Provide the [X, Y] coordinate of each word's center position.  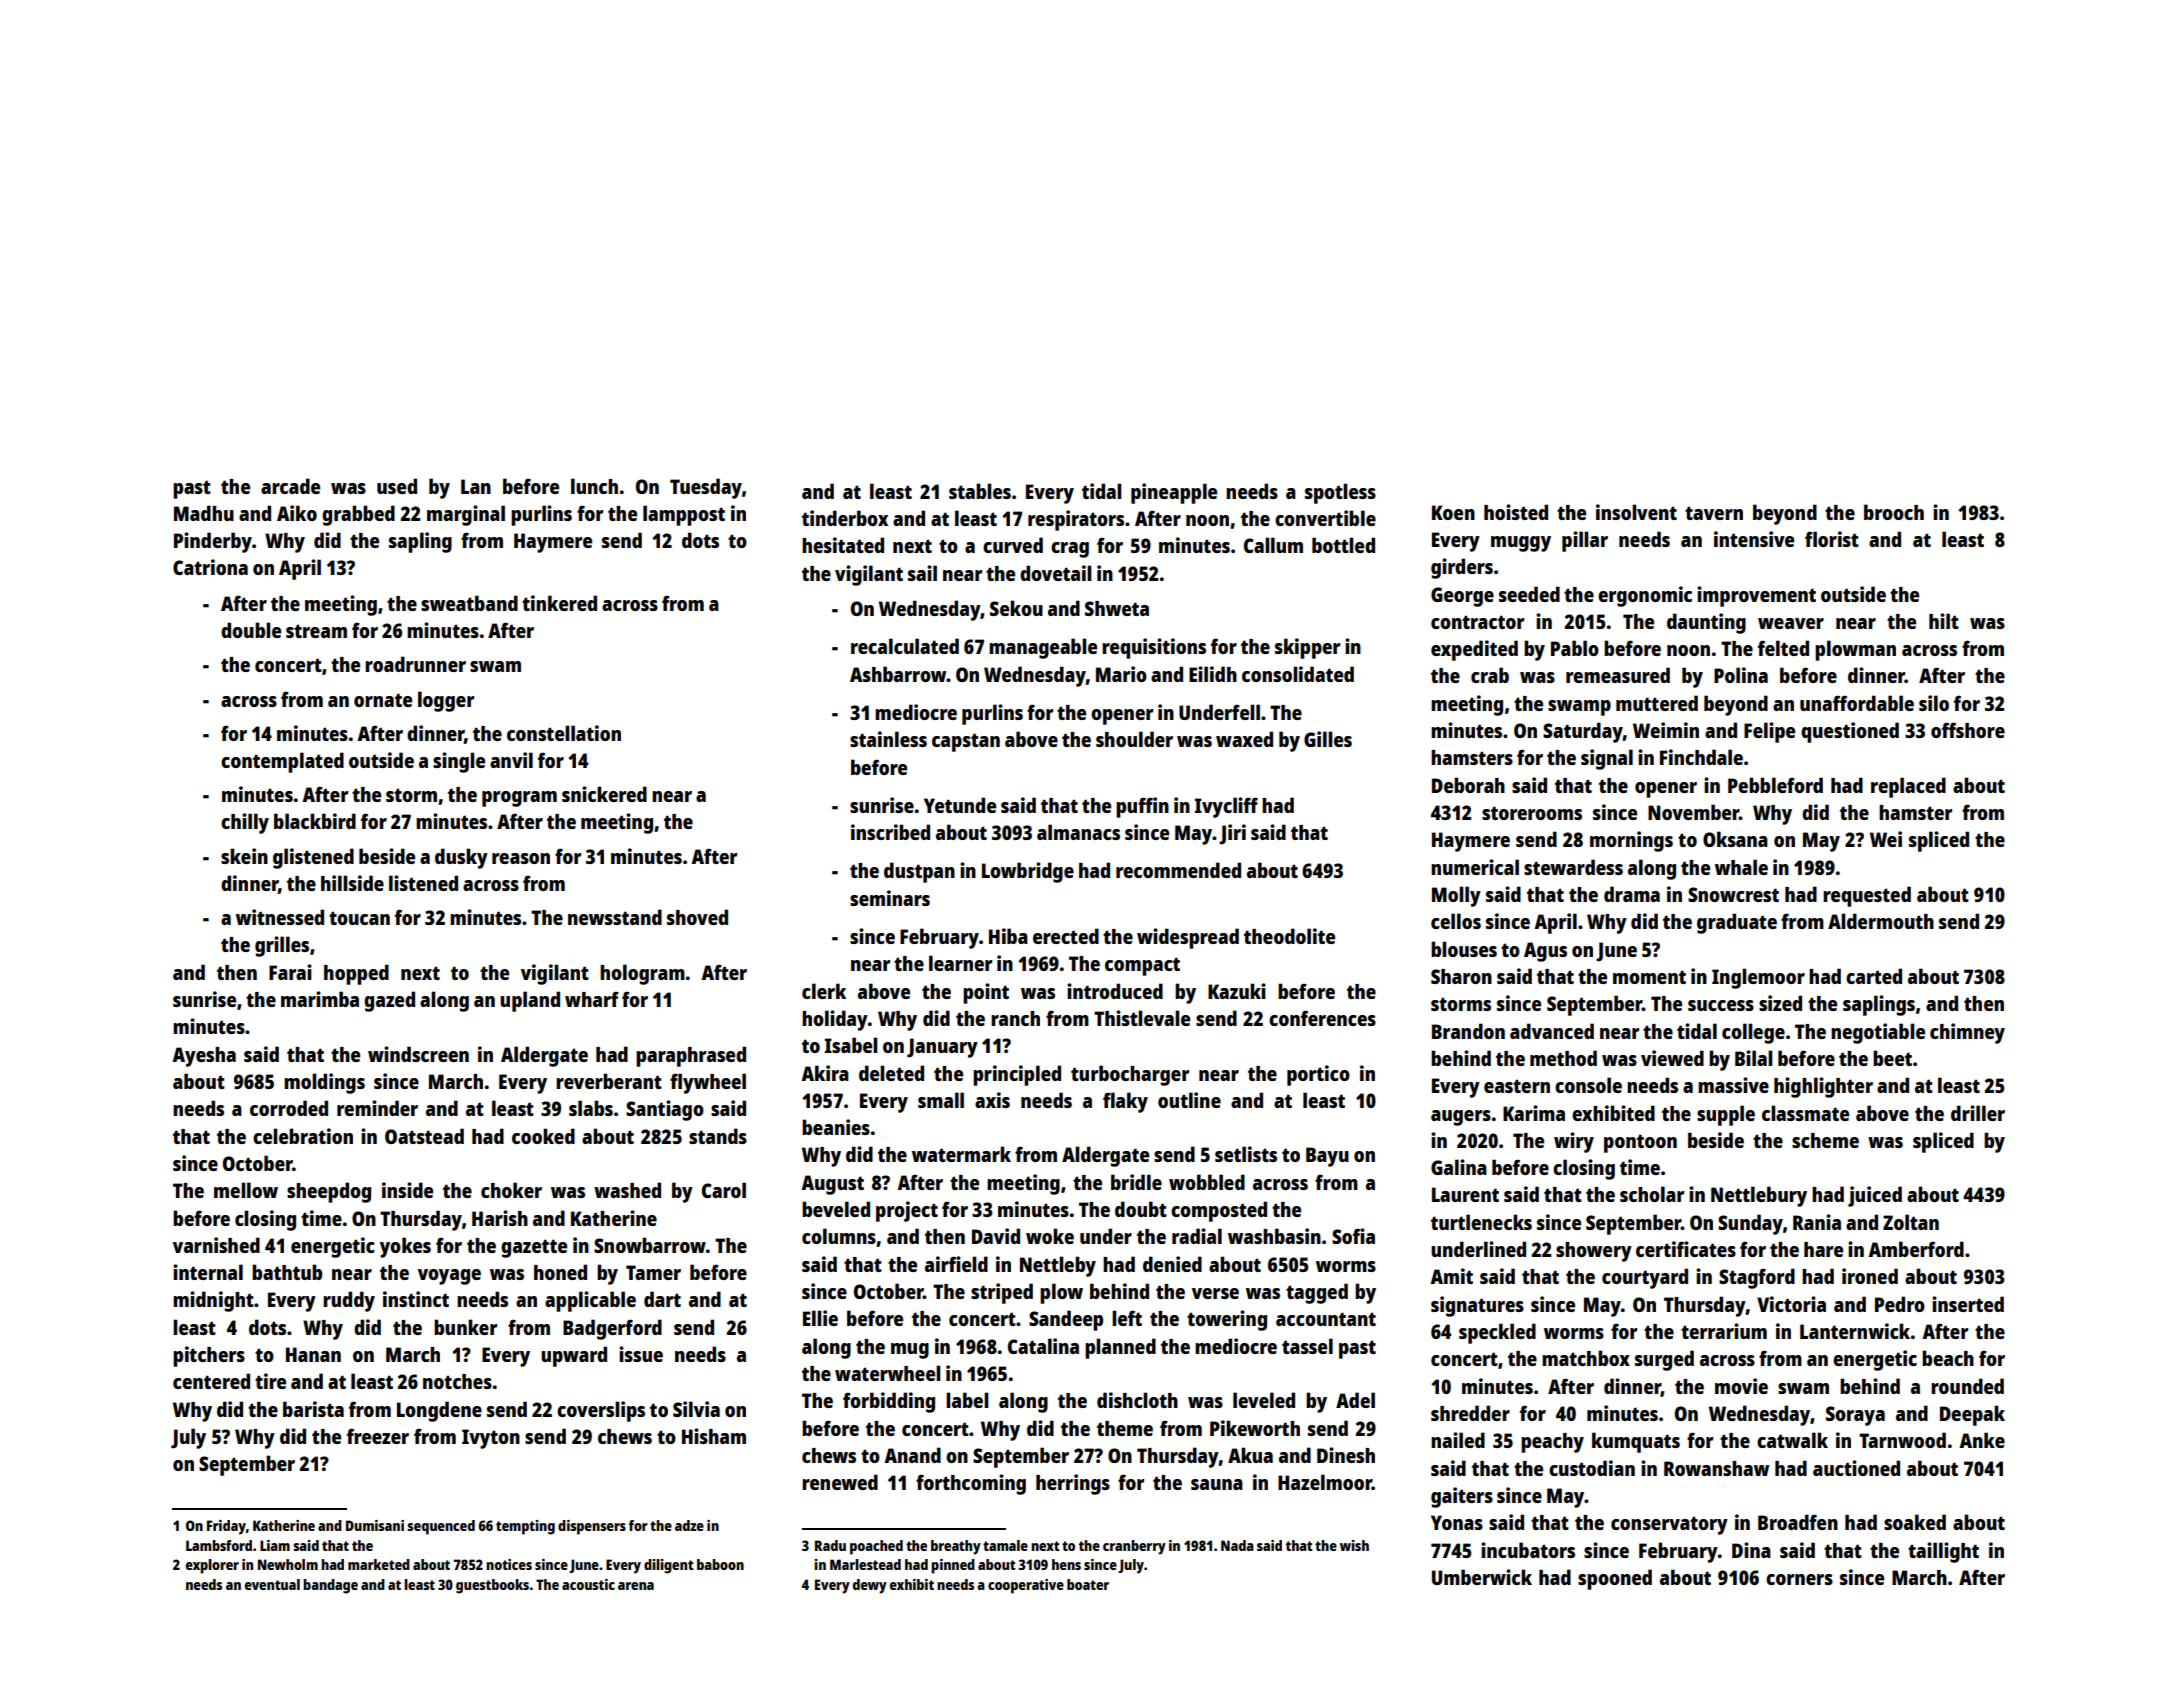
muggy [1521, 544]
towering [1227, 1320]
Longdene [439, 1411]
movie [1741, 1386]
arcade [290, 486]
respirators [1076, 520]
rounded [1967, 1386]
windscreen [418, 1054]
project [907, 1211]
